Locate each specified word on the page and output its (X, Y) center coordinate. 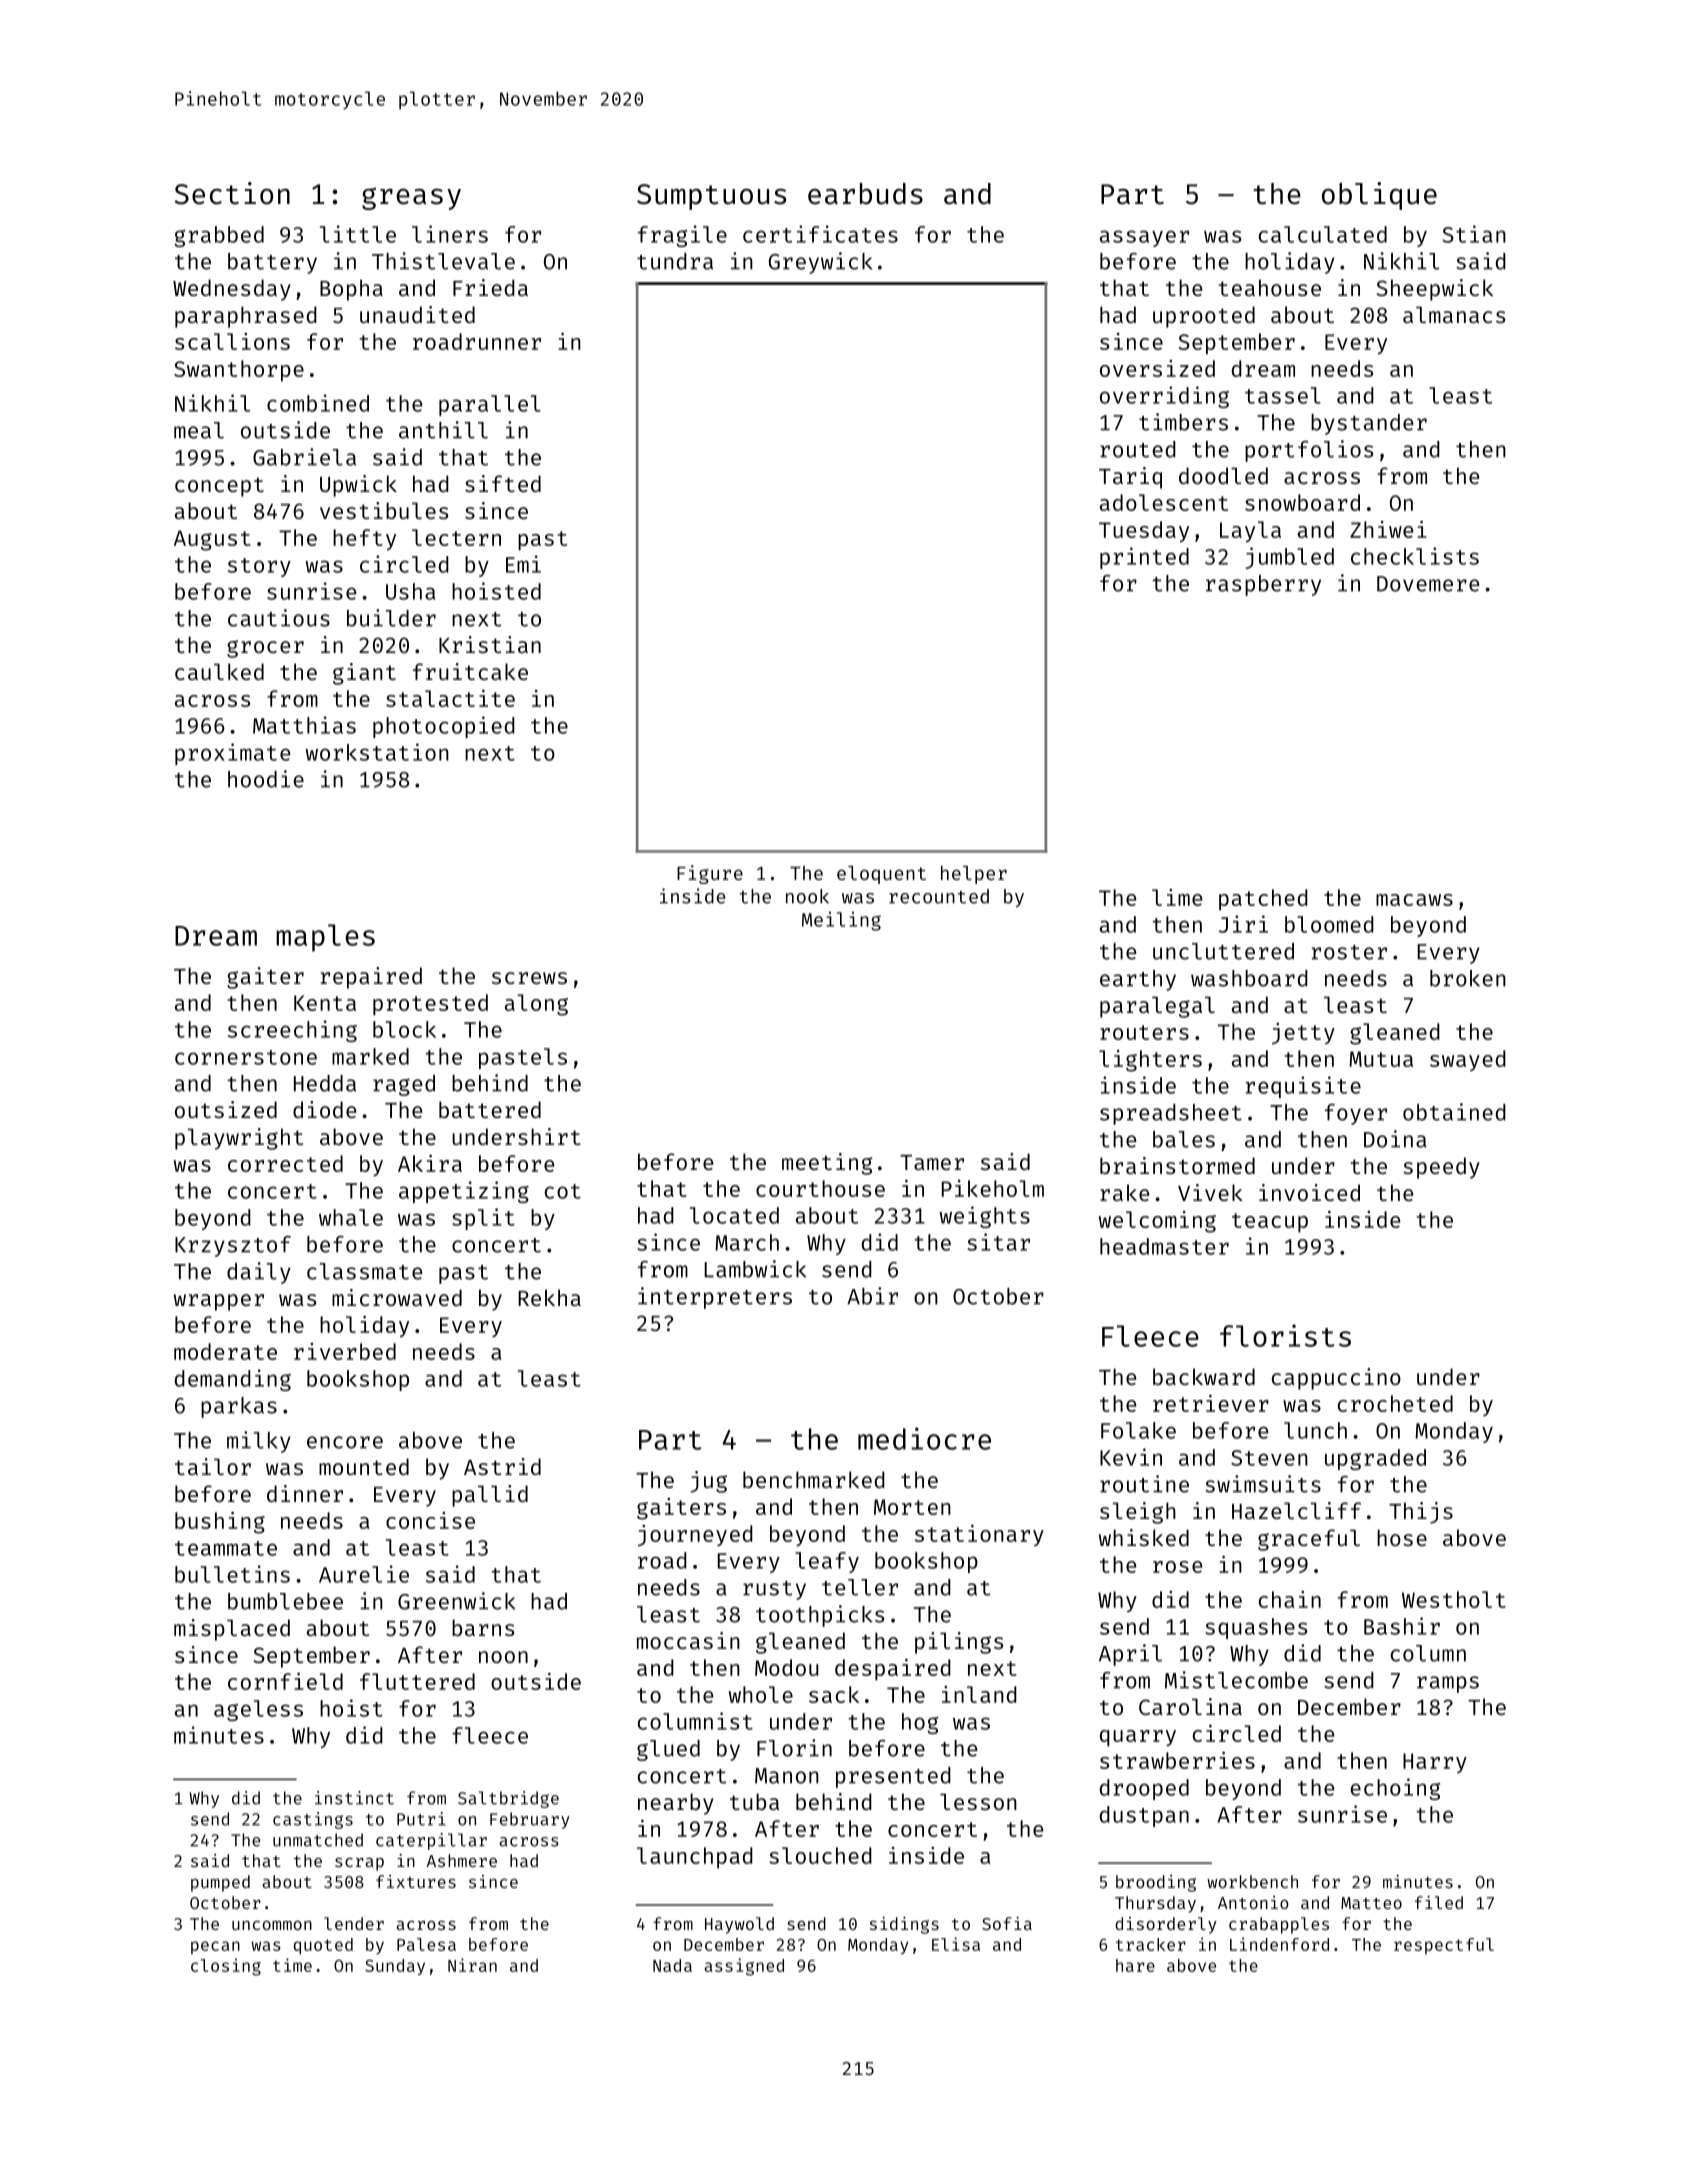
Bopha (351, 290)
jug (708, 1482)
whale (351, 1217)
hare (1135, 1965)
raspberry (1263, 585)
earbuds (865, 194)
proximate (232, 754)
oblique (1379, 196)
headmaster (1164, 1246)
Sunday (395, 1967)
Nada (672, 1965)
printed (1144, 558)
